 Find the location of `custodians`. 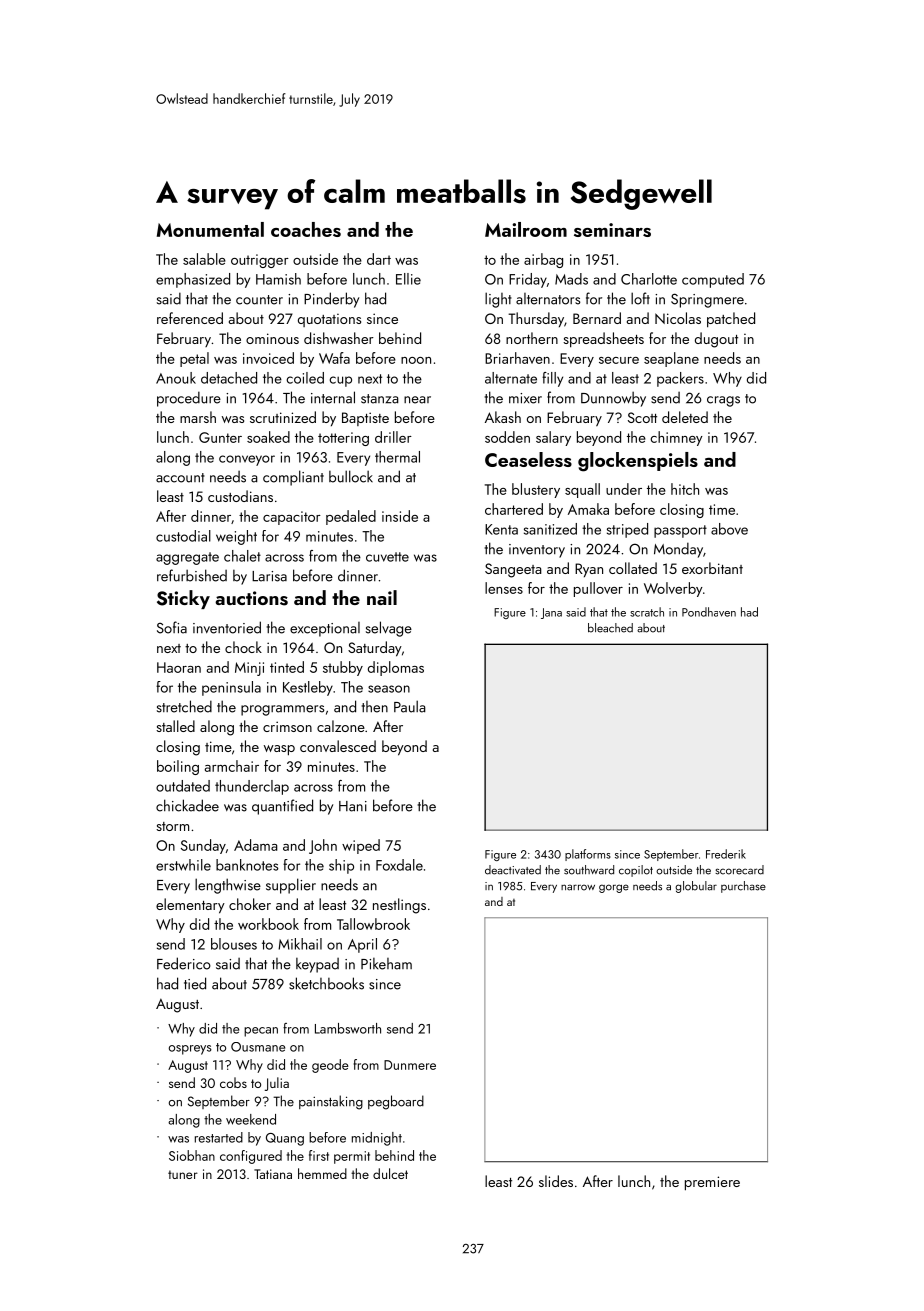

custodians is located at coordinates (240, 496).
